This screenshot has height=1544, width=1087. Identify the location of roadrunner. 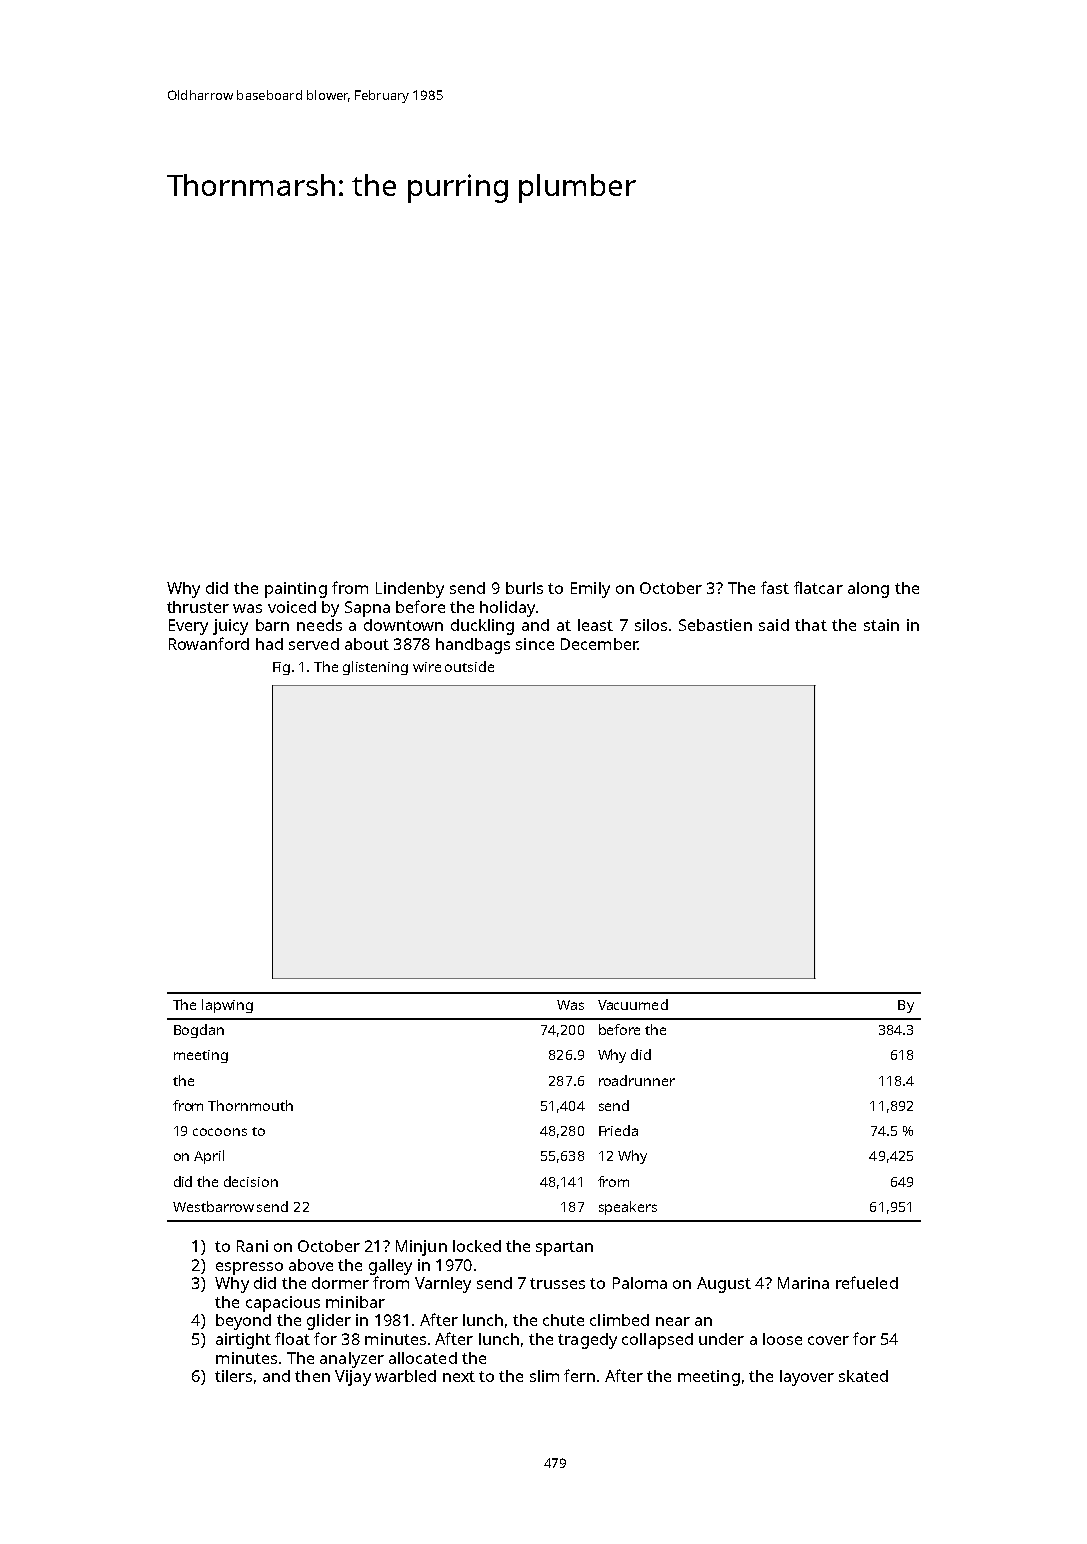
(637, 1080).
